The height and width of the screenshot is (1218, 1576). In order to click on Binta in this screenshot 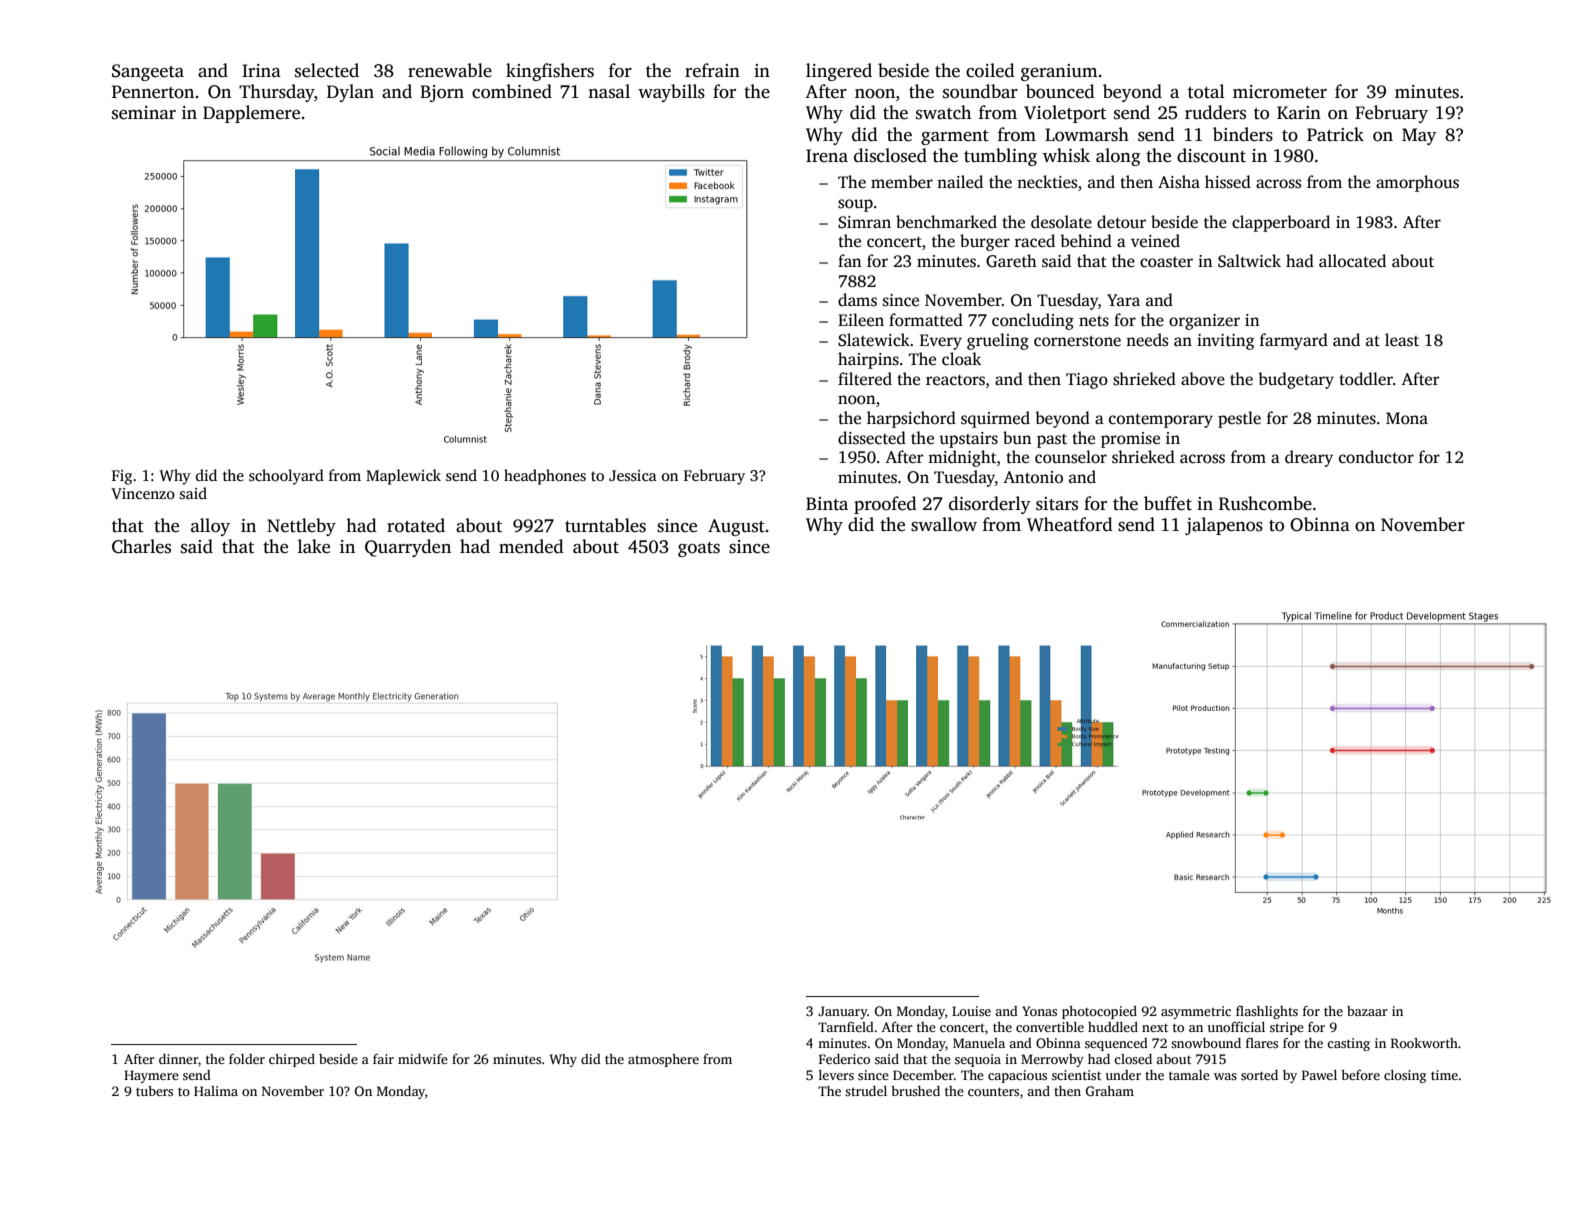, I will do `click(827, 504)`.
